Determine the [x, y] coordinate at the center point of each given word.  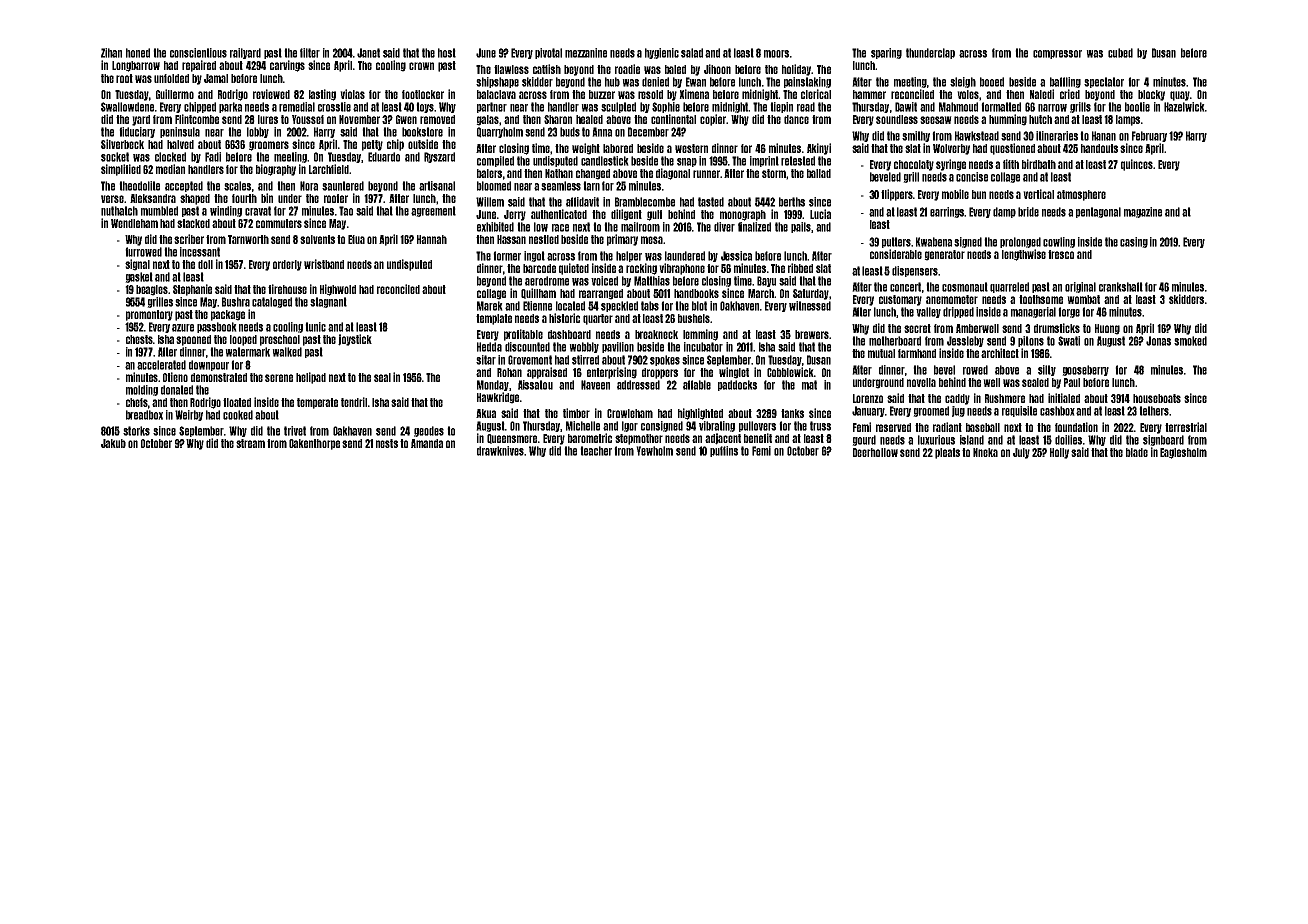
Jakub [113, 443]
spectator [1104, 82]
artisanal [437, 186]
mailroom [640, 227]
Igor [630, 426]
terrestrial [1186, 427]
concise [972, 177]
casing [1134, 242]
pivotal [548, 53]
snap [687, 162]
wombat [1083, 299]
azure [183, 328]
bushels [694, 318]
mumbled [159, 211]
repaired [199, 66]
